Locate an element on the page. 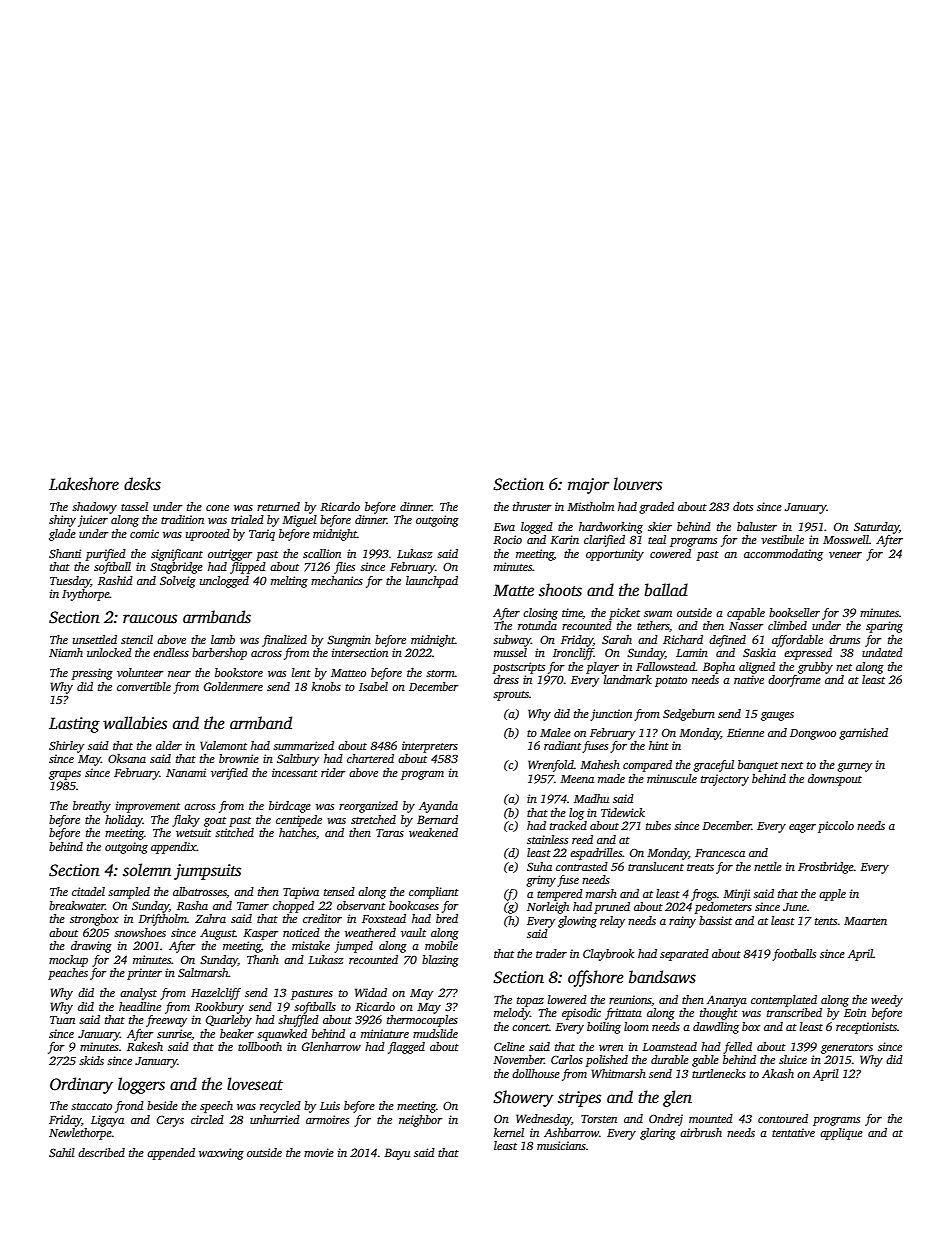 The width and height of the document is (952, 1233). Thanh is located at coordinates (263, 959).
